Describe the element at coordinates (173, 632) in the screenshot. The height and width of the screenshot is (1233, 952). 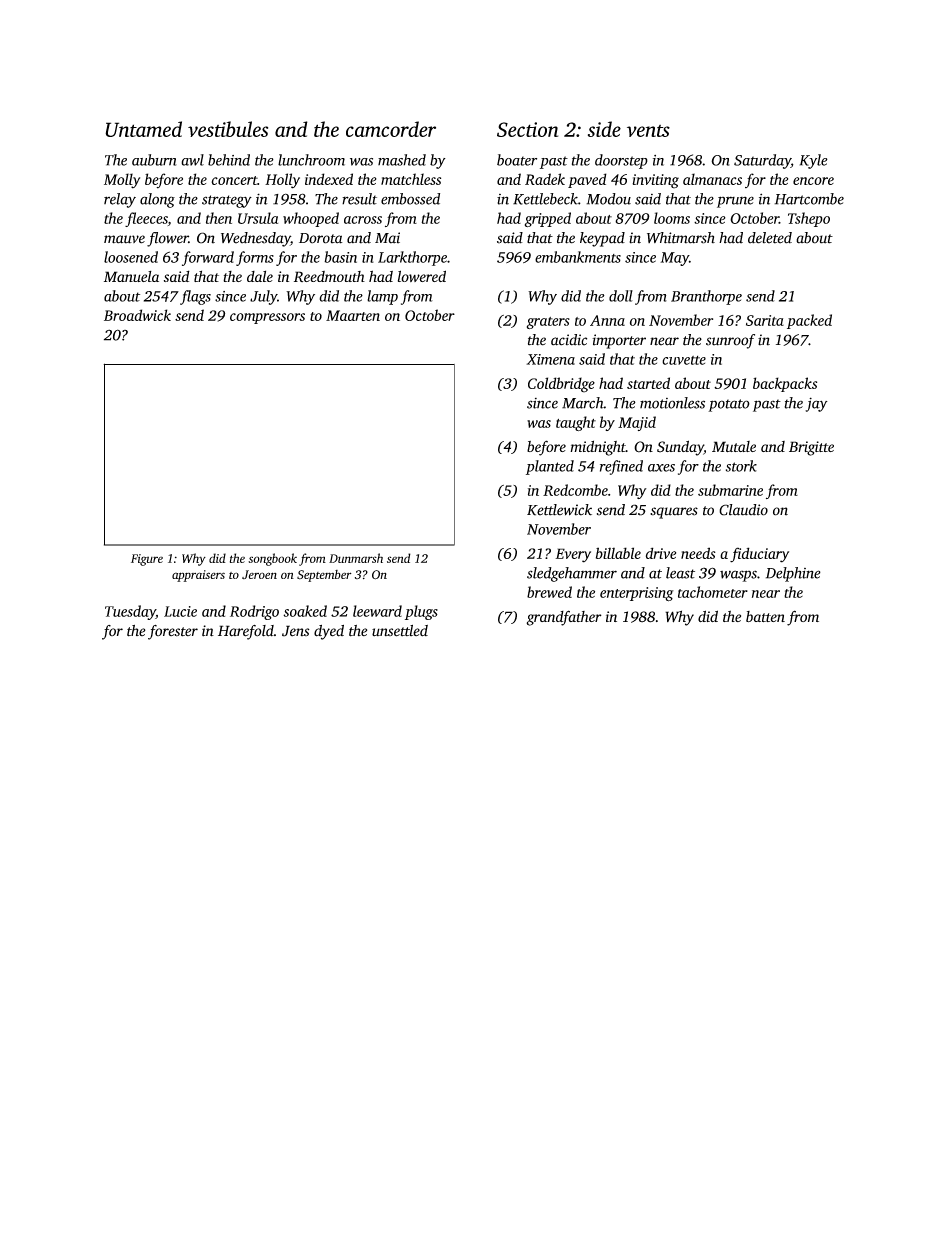
I see `forester` at that location.
